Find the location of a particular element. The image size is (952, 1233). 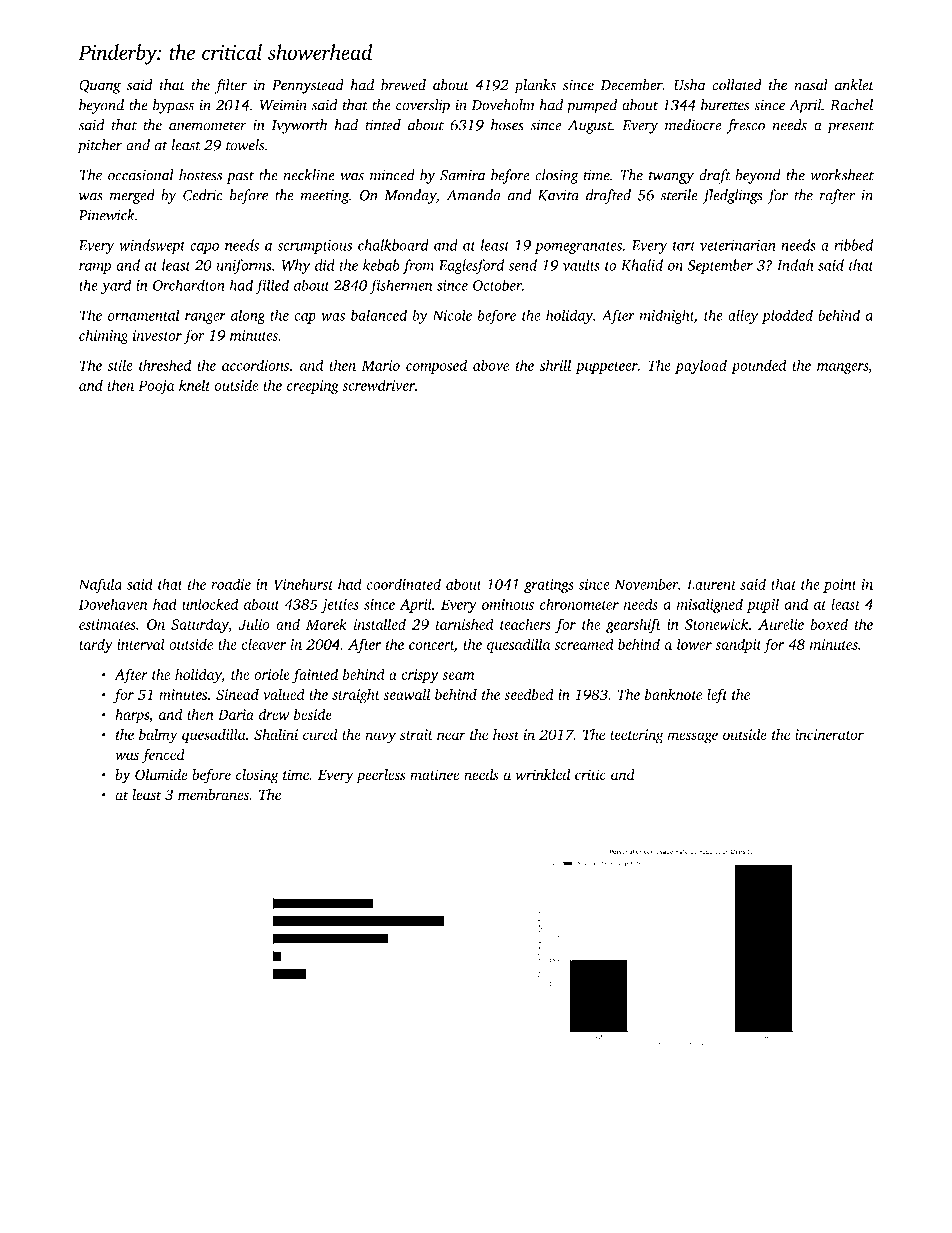

composed is located at coordinates (436, 366).
